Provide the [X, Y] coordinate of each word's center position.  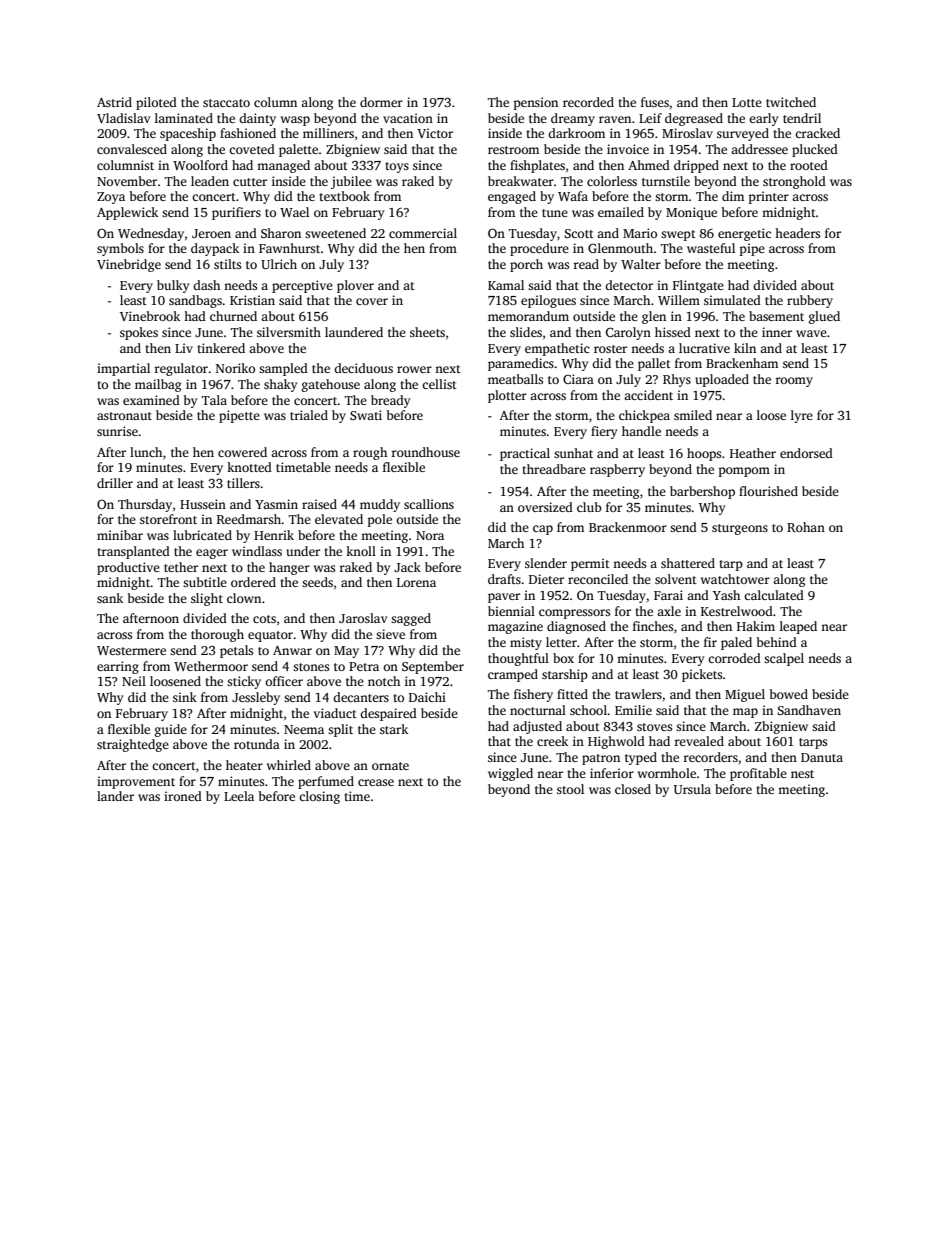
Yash [726, 595]
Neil [134, 681]
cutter [250, 182]
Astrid [114, 102]
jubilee [351, 182]
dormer [381, 102]
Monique [691, 213]
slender [546, 563]
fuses [655, 102]
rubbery [810, 301]
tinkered [221, 348]
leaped [798, 627]
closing [319, 797]
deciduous [363, 368]
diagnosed [576, 627]
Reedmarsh [249, 519]
